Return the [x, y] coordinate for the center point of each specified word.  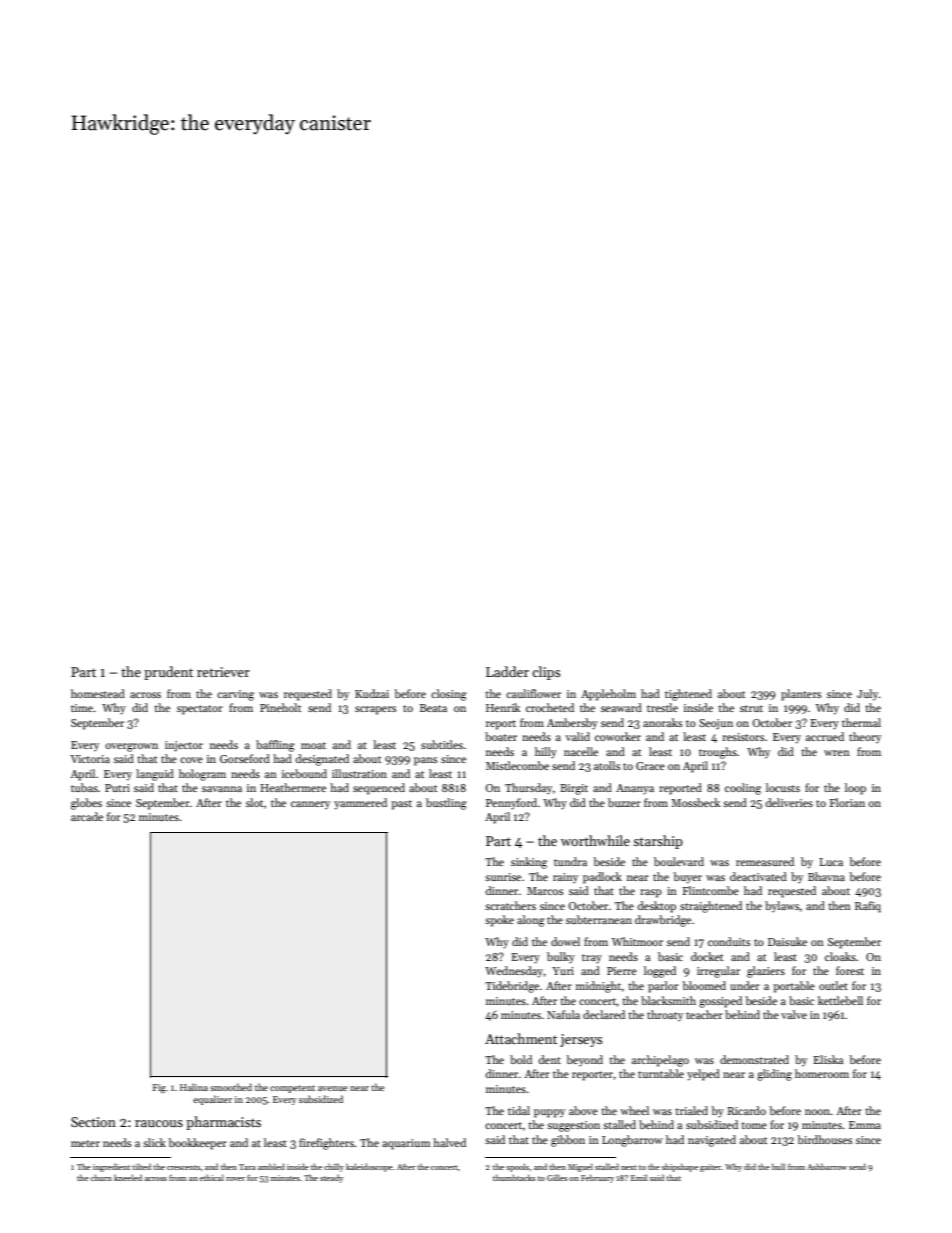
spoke [499, 921]
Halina [194, 1087]
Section [93, 1122]
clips [546, 673]
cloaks [840, 956]
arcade [87, 816]
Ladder [507, 671]
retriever [223, 672]
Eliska [828, 1059]
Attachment [521, 1038]
